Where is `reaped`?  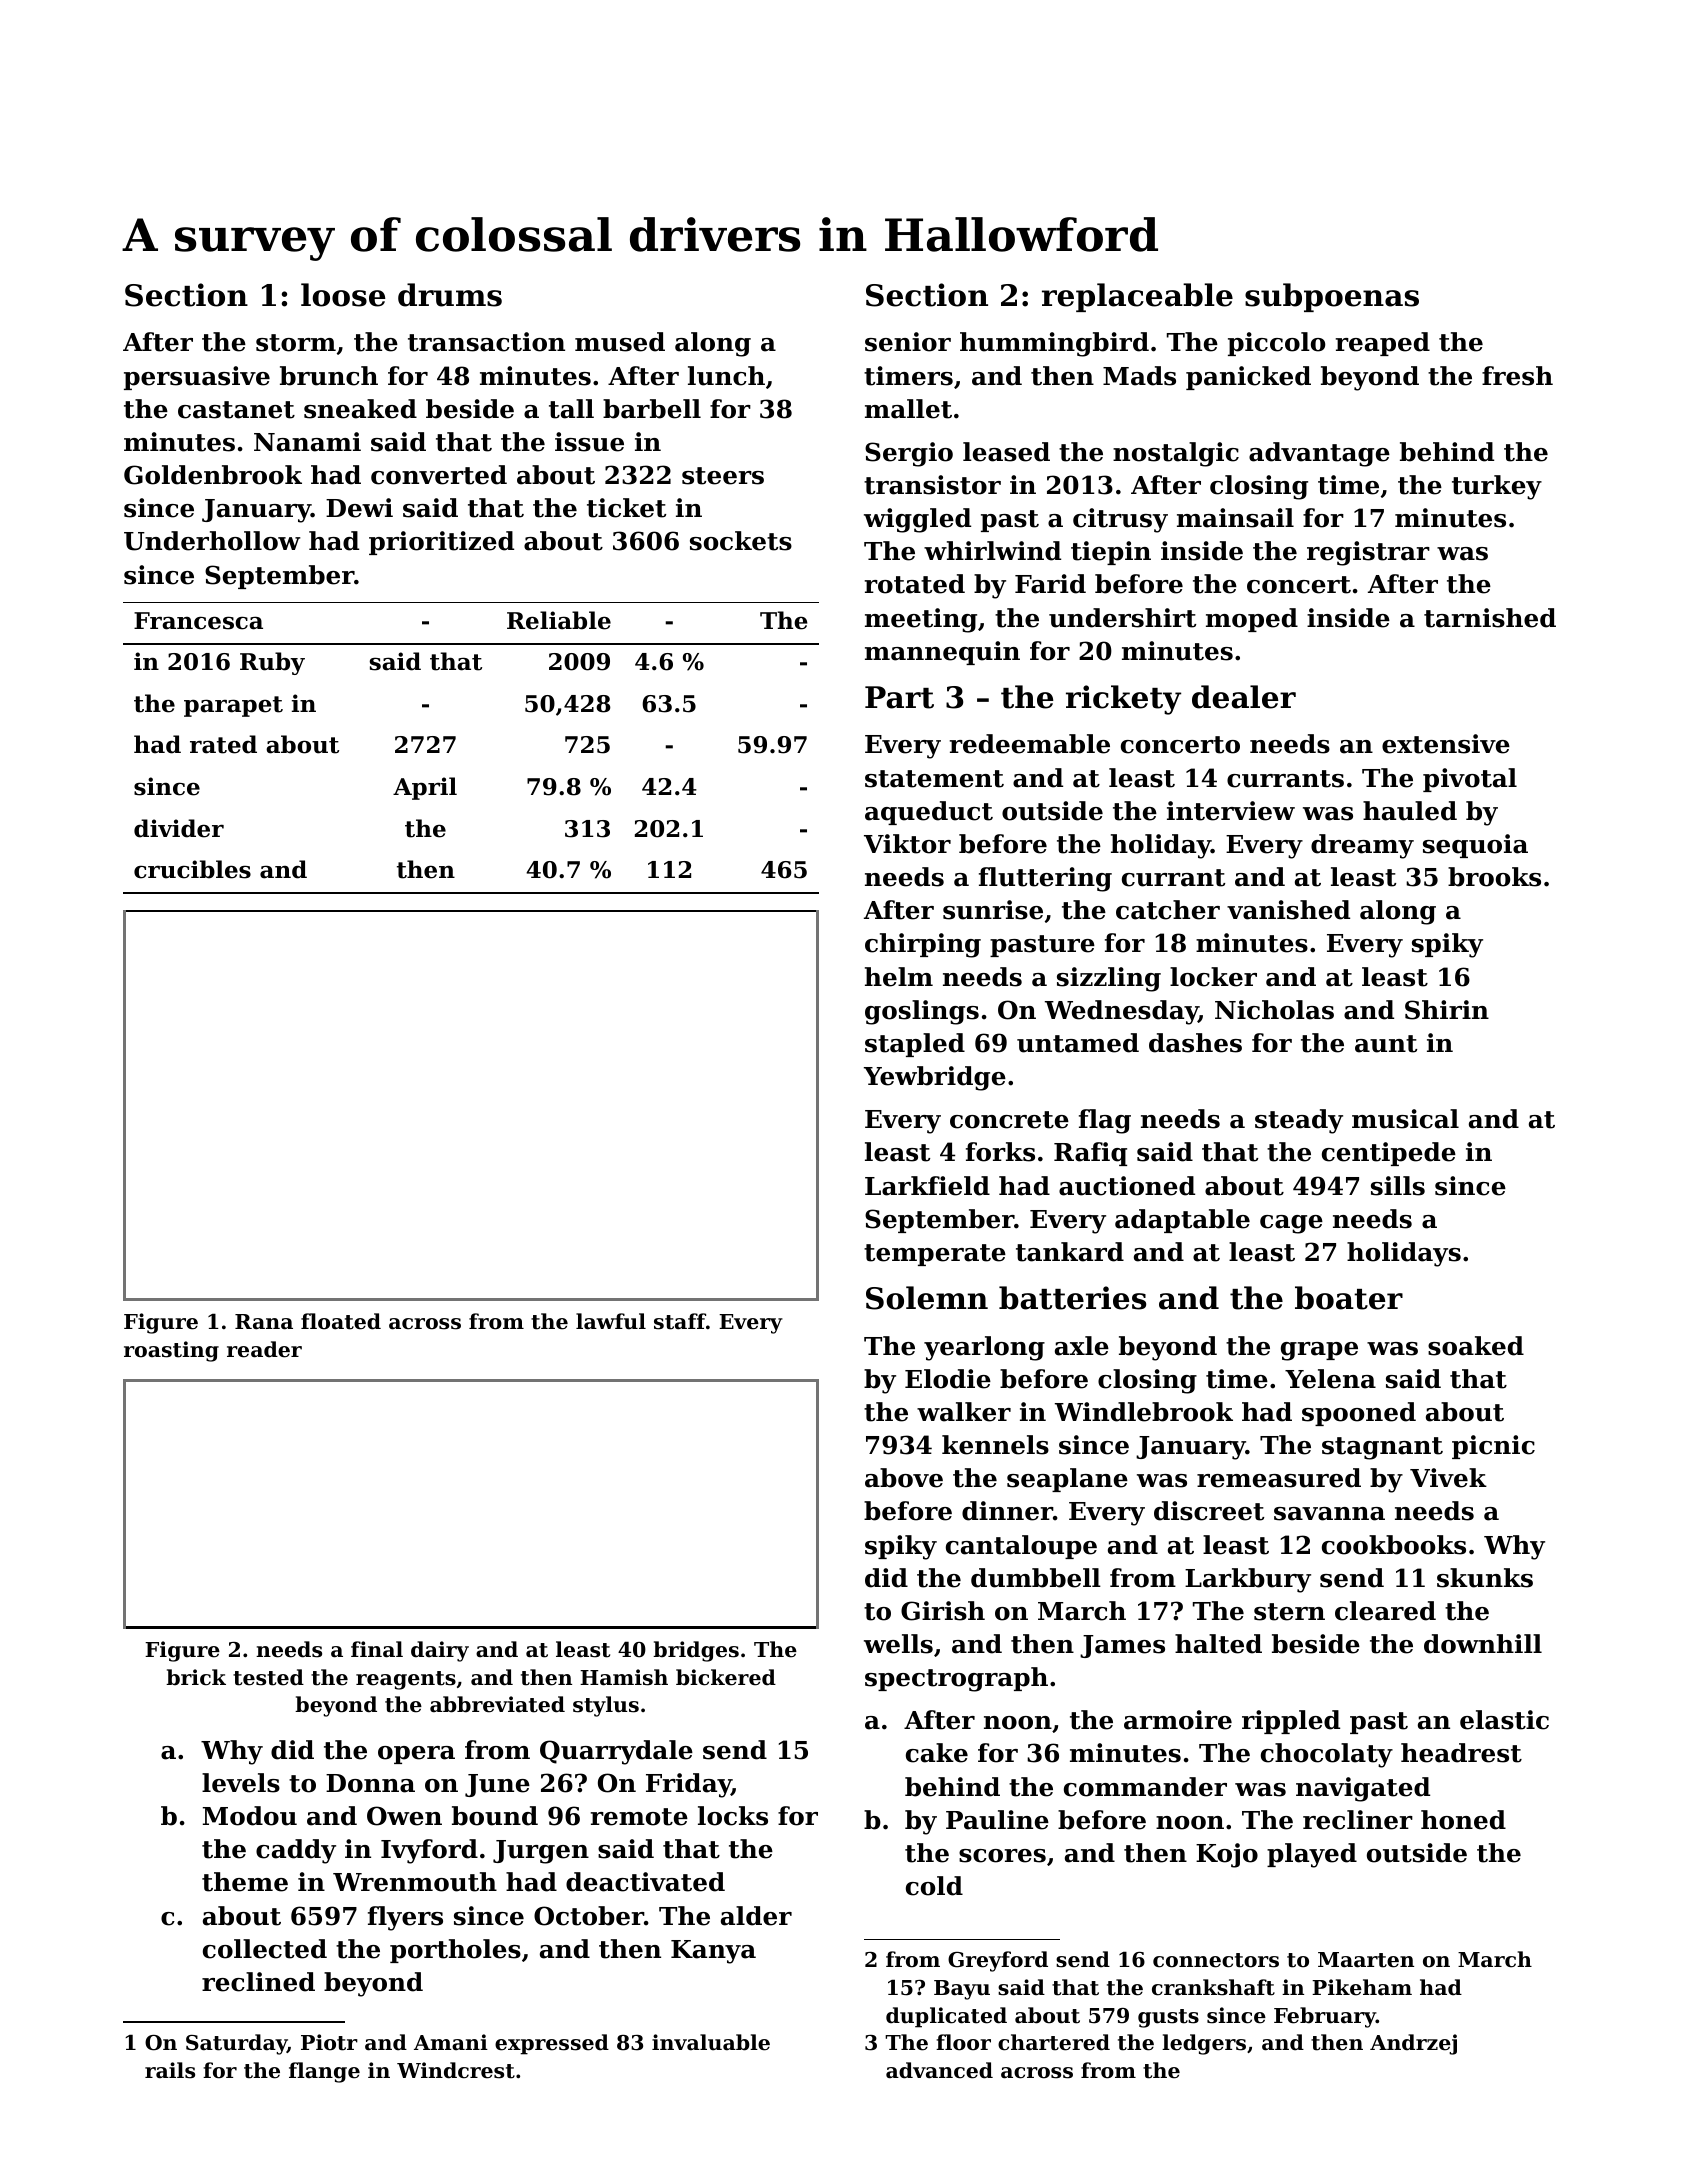
reaped is located at coordinates (1383, 344).
